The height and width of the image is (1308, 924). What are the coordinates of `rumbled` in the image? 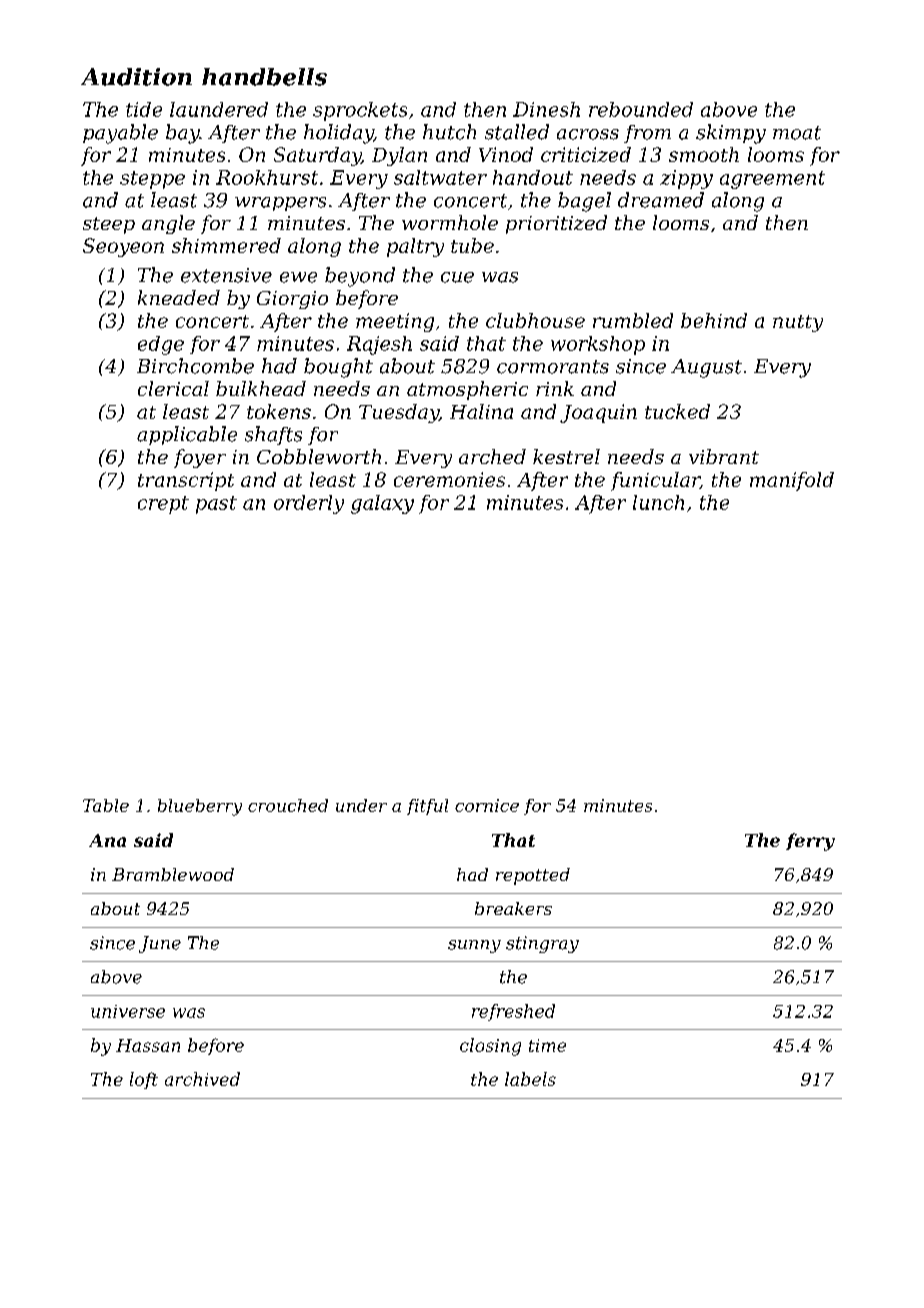 It's located at (633, 320).
